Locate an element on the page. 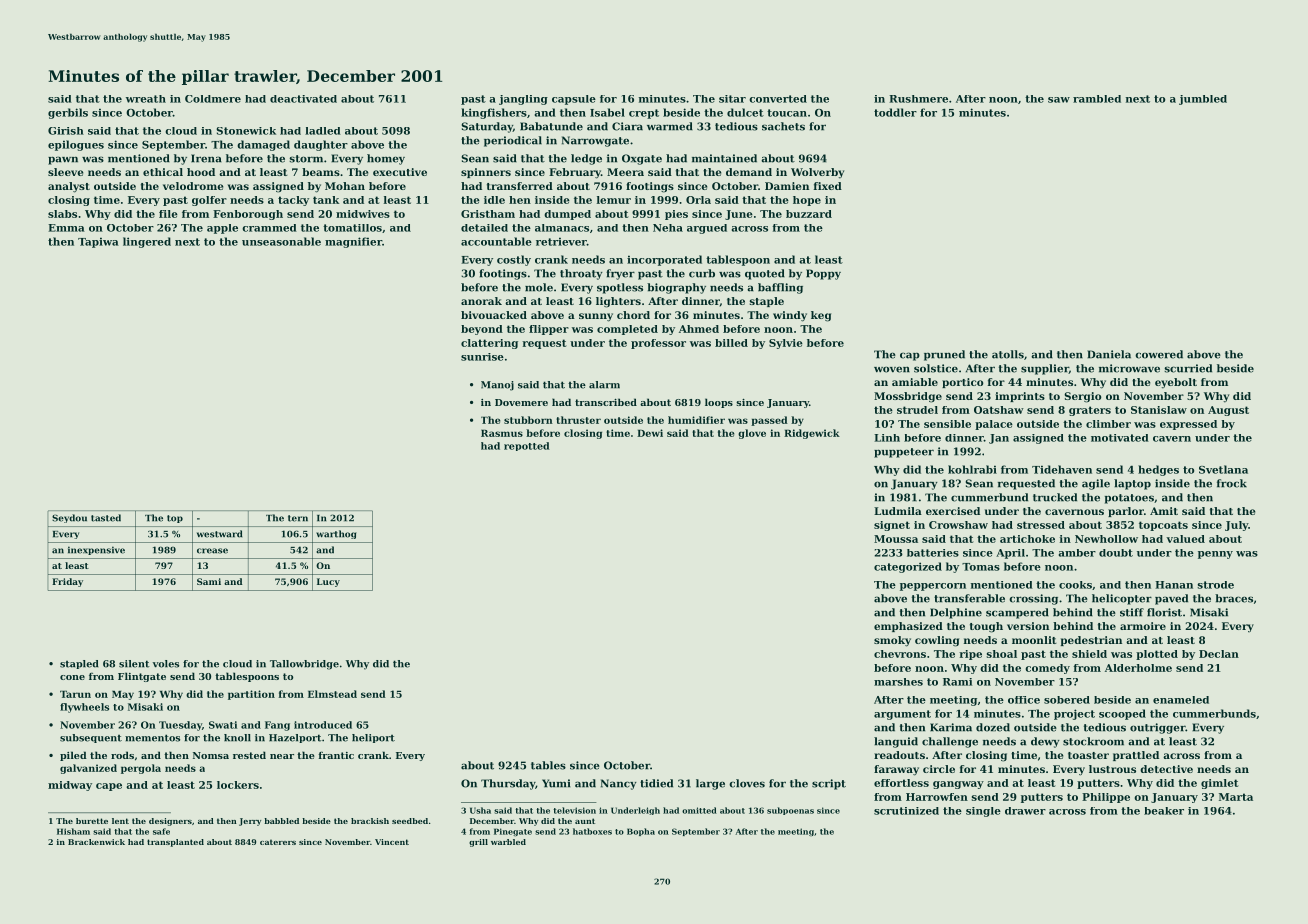 This page has height=924, width=1308. jumbled is located at coordinates (1203, 100).
